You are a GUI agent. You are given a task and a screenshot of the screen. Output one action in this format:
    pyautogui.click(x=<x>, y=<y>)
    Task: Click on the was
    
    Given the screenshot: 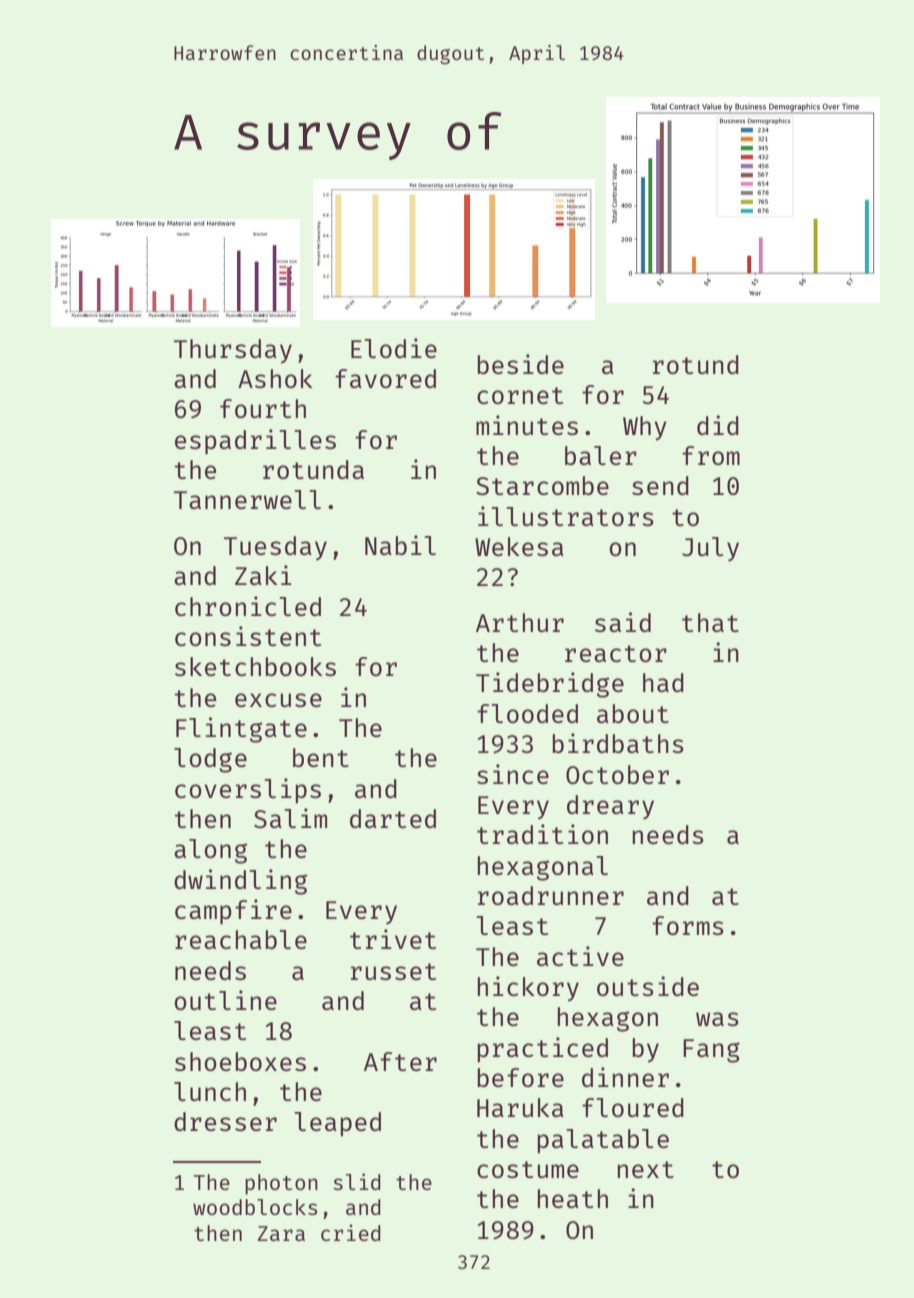 What is the action you would take?
    pyautogui.click(x=717, y=1019)
